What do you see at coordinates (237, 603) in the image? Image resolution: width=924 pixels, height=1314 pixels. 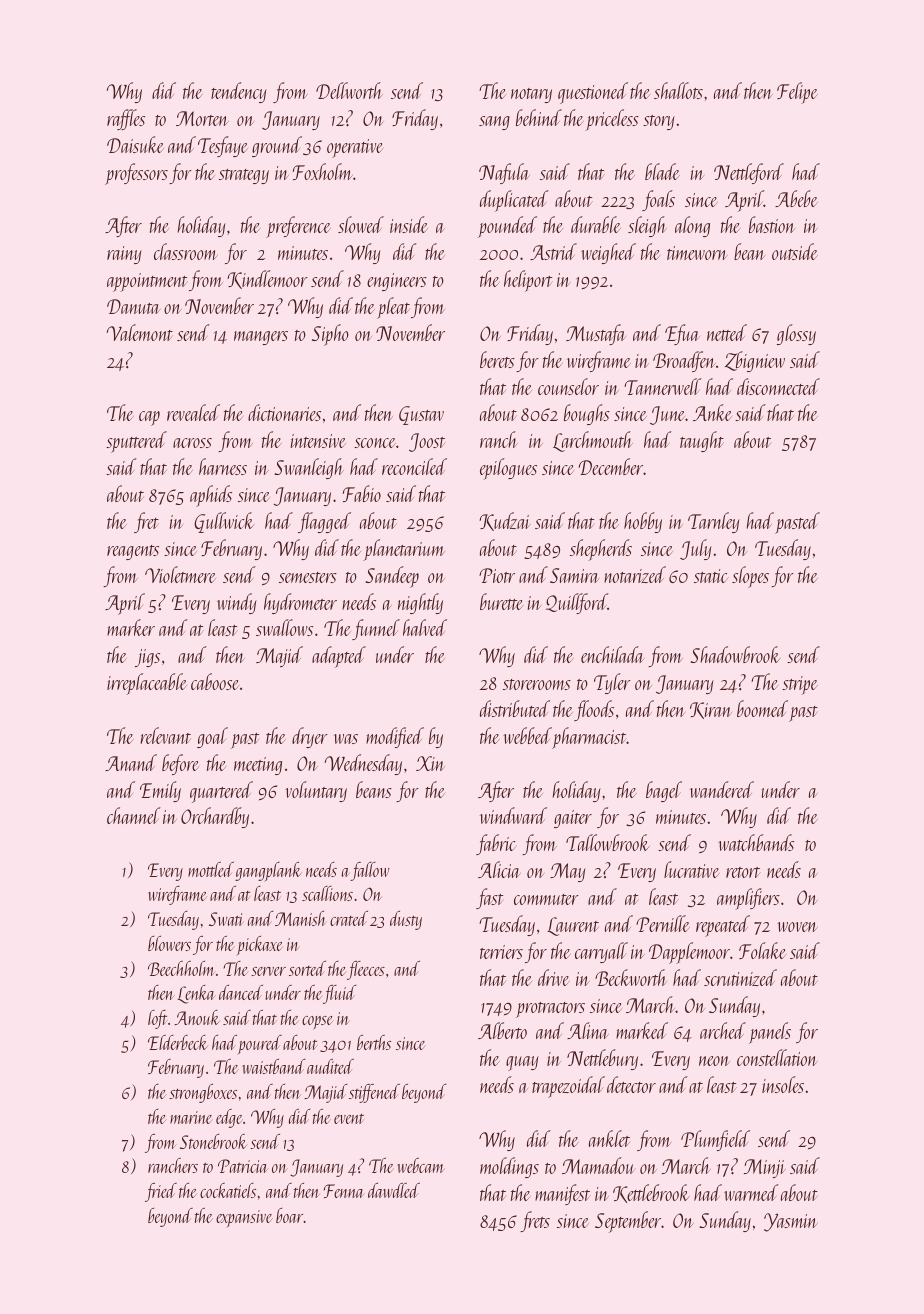 I see `windy` at bounding box center [237, 603].
